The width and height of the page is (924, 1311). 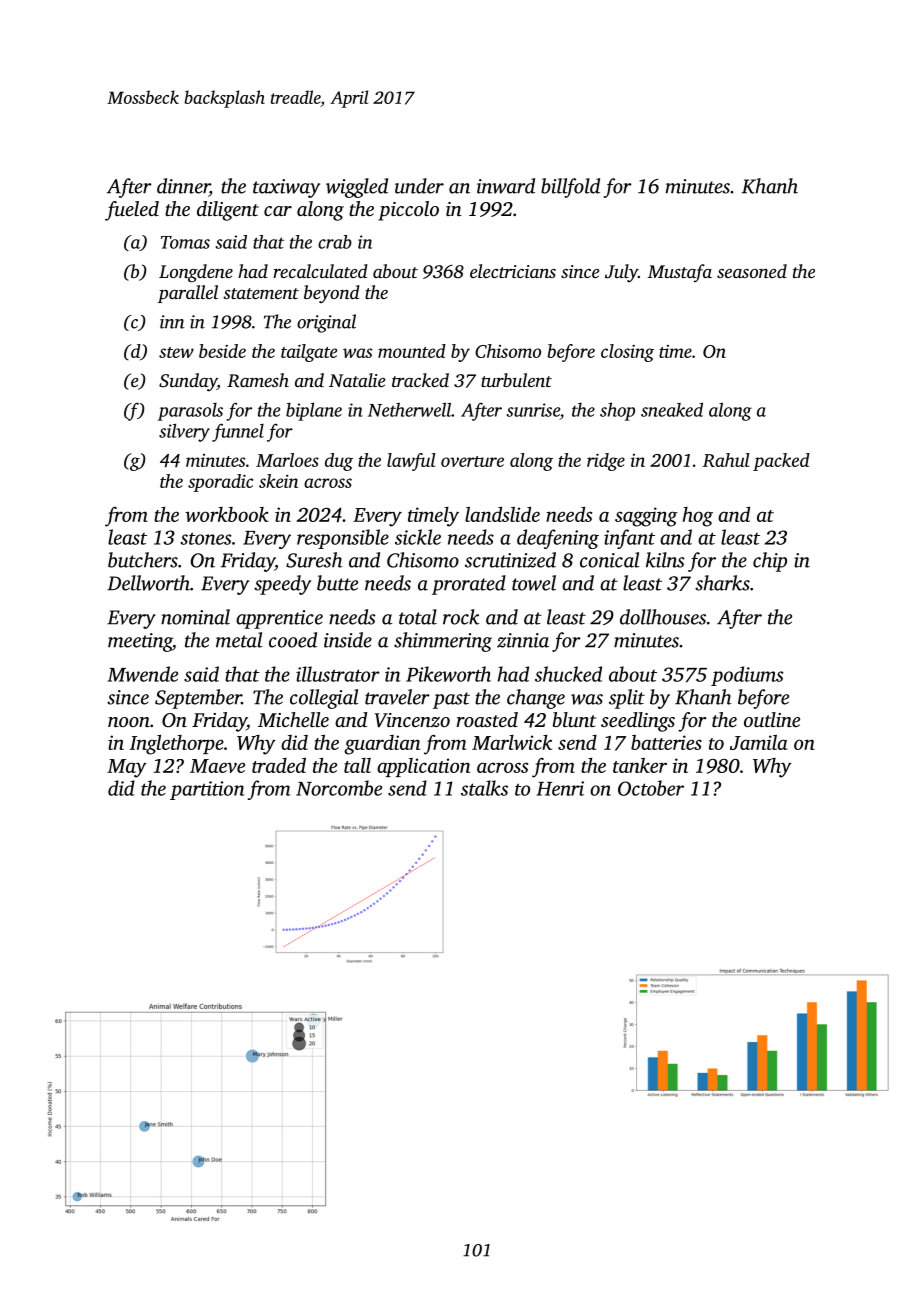 What do you see at coordinates (205, 538) in the page?
I see `stones` at bounding box center [205, 538].
